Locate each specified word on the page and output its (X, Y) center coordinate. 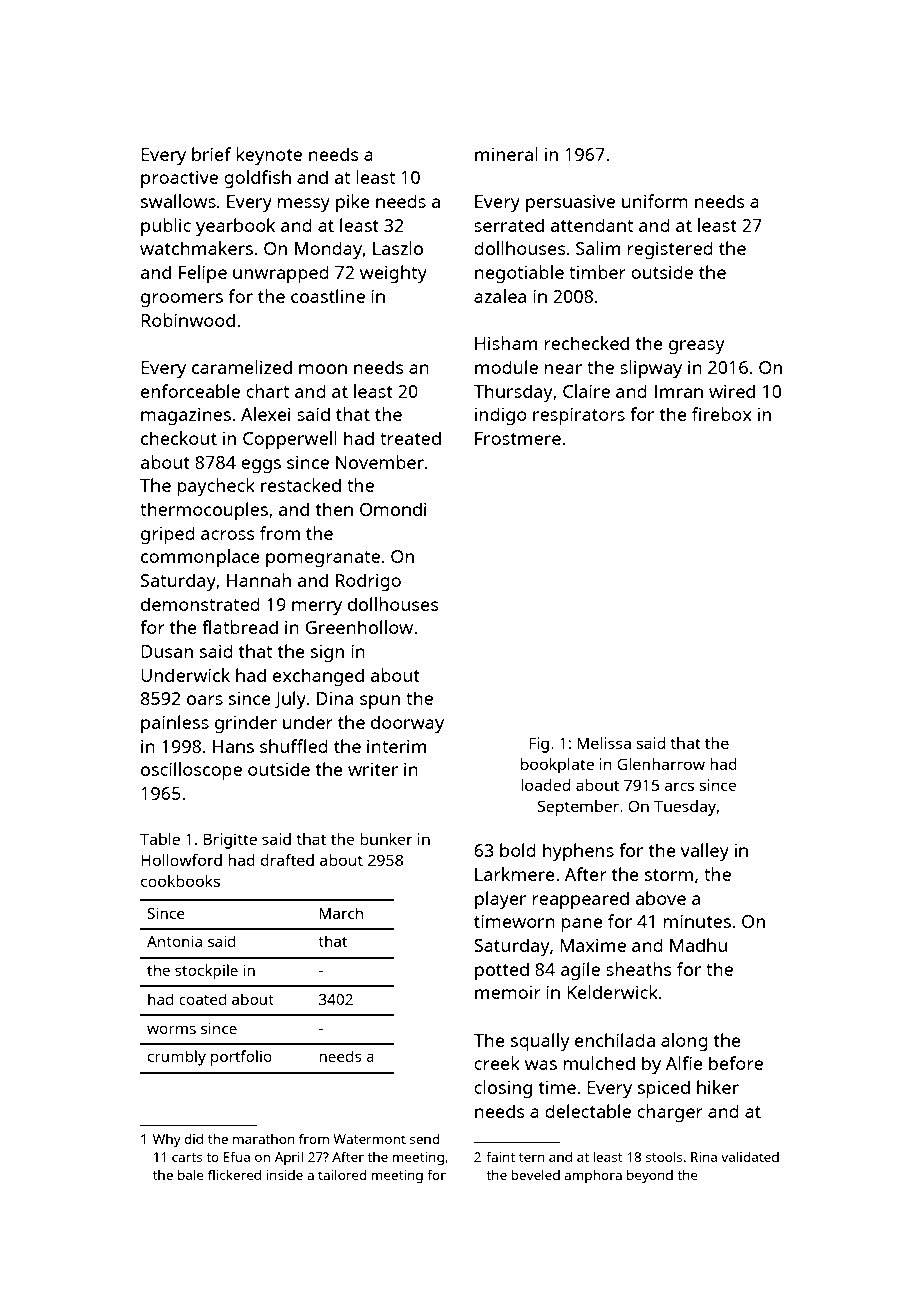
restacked (301, 485)
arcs (679, 786)
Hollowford (181, 860)
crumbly (177, 1058)
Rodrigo (368, 582)
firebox (722, 414)
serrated (509, 225)
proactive (179, 179)
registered (670, 250)
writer (373, 769)
